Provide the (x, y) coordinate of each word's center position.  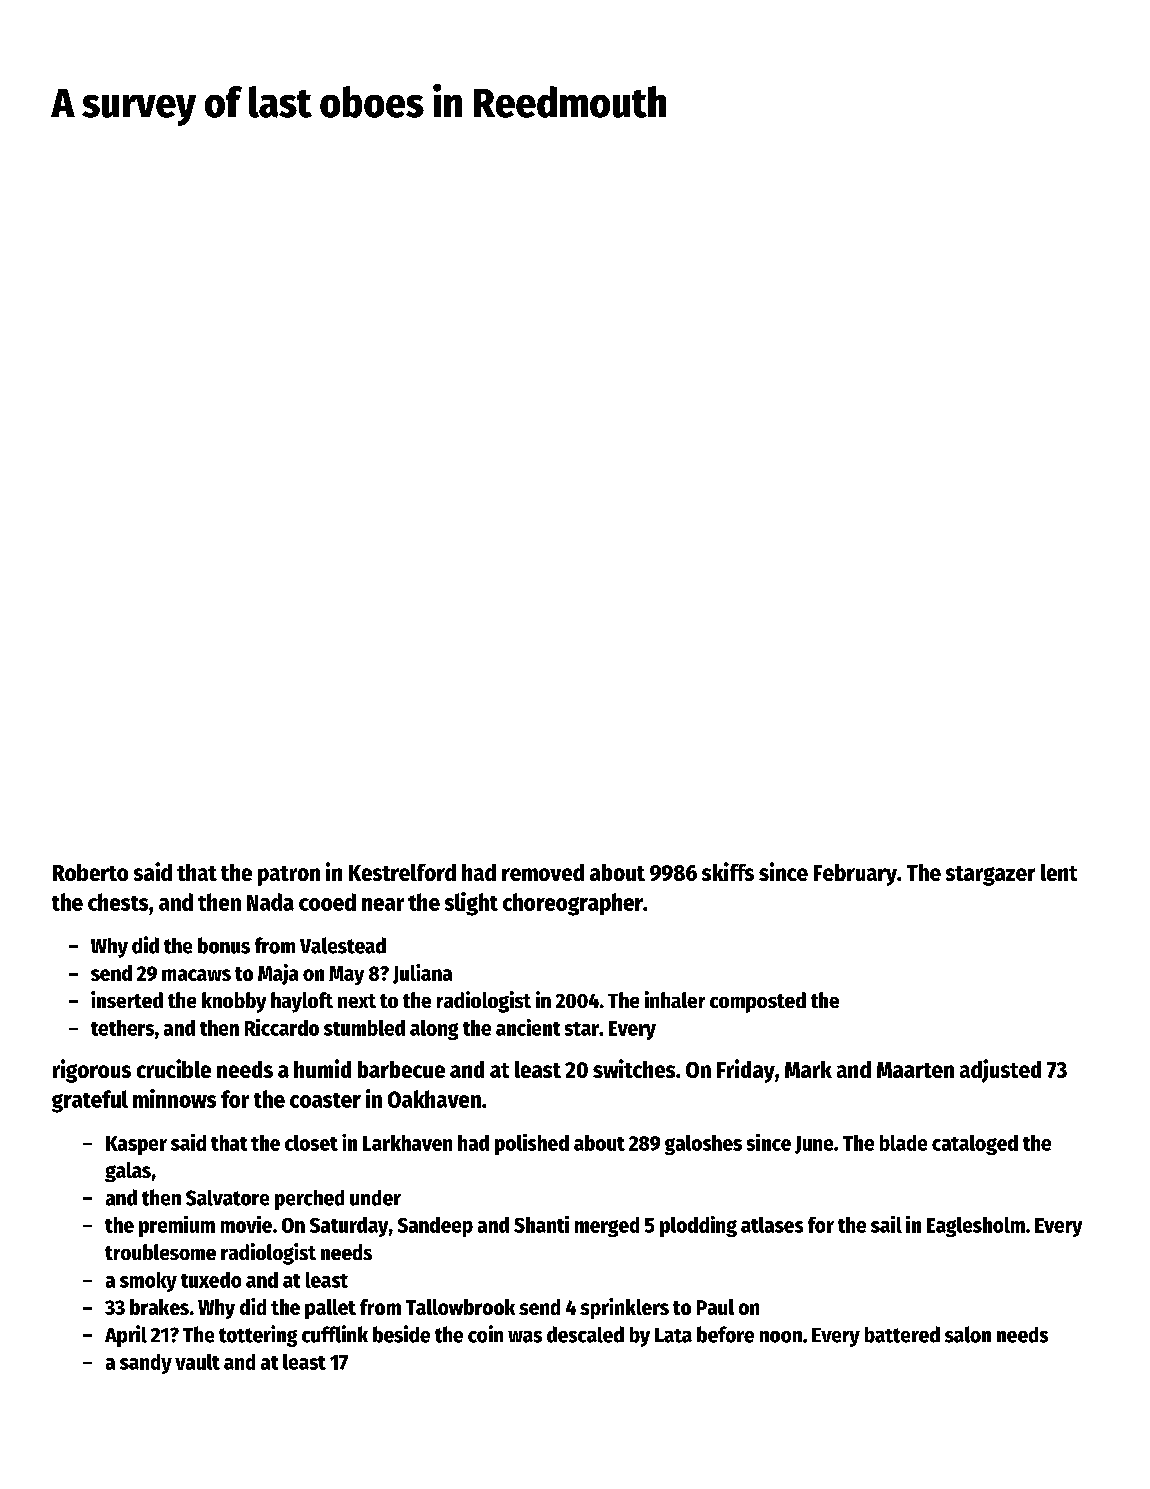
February (855, 875)
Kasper (136, 1145)
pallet (330, 1309)
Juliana (422, 974)
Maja (278, 974)
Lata (673, 1335)
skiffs (728, 871)
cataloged (975, 1145)
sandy (146, 1364)
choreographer (573, 904)
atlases (772, 1225)
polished (532, 1144)
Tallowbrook (460, 1307)
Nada (270, 902)
